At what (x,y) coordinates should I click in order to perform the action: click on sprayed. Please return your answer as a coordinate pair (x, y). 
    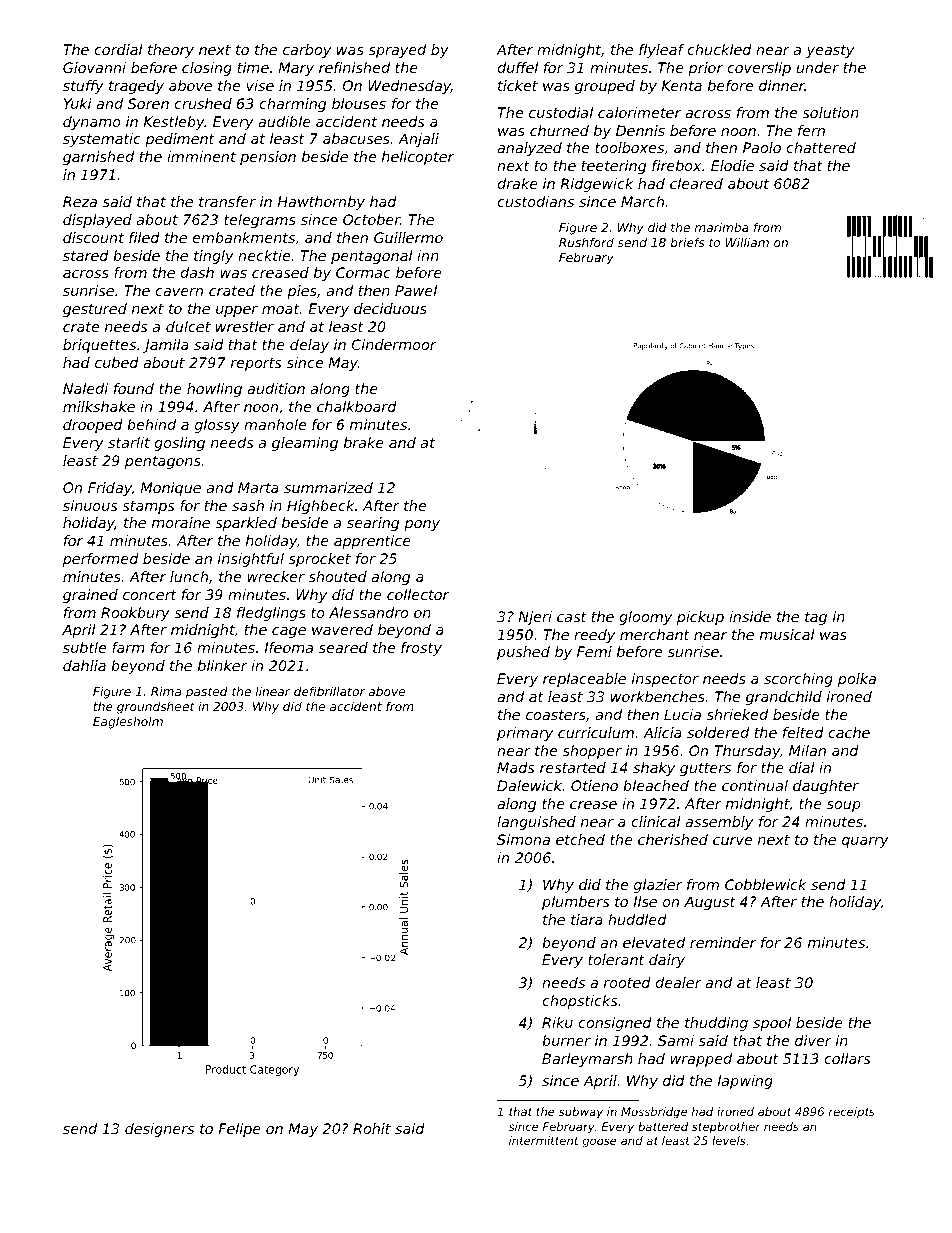
    Looking at the image, I should click on (397, 51).
